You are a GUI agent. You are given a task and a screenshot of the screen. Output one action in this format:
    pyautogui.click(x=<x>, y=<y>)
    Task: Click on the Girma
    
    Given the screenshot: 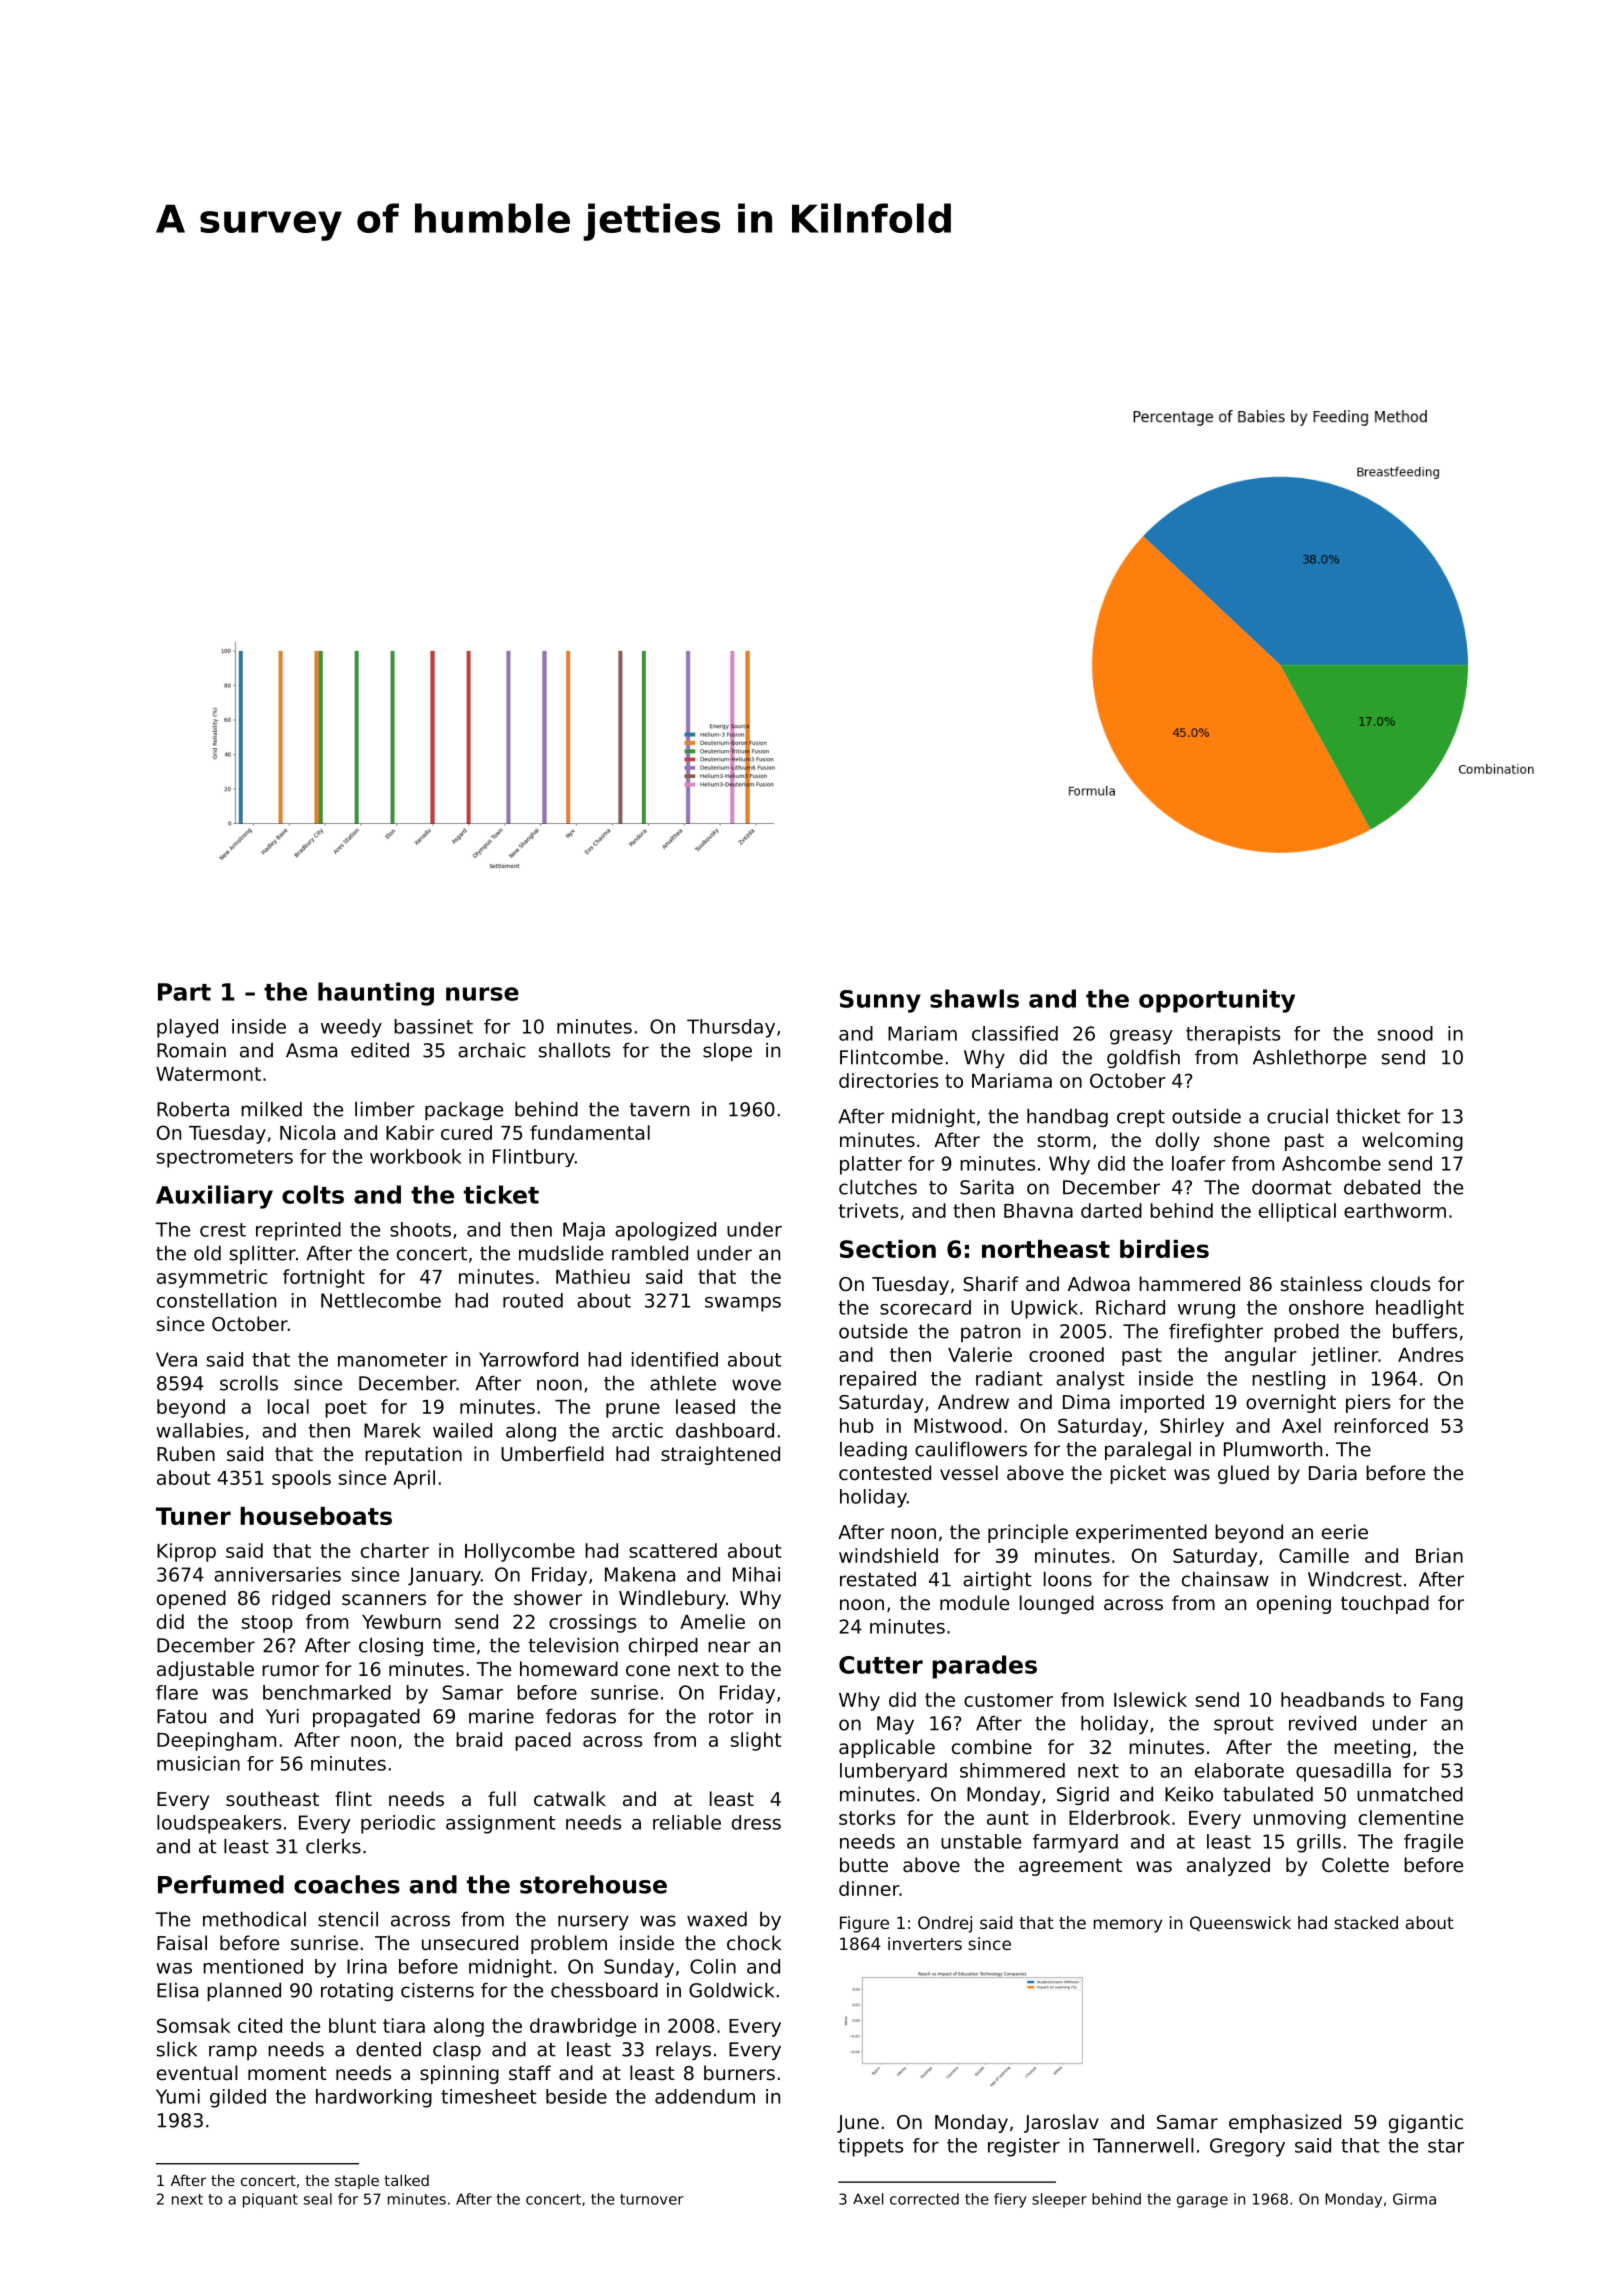 What is the action you would take?
    pyautogui.click(x=1414, y=2199)
